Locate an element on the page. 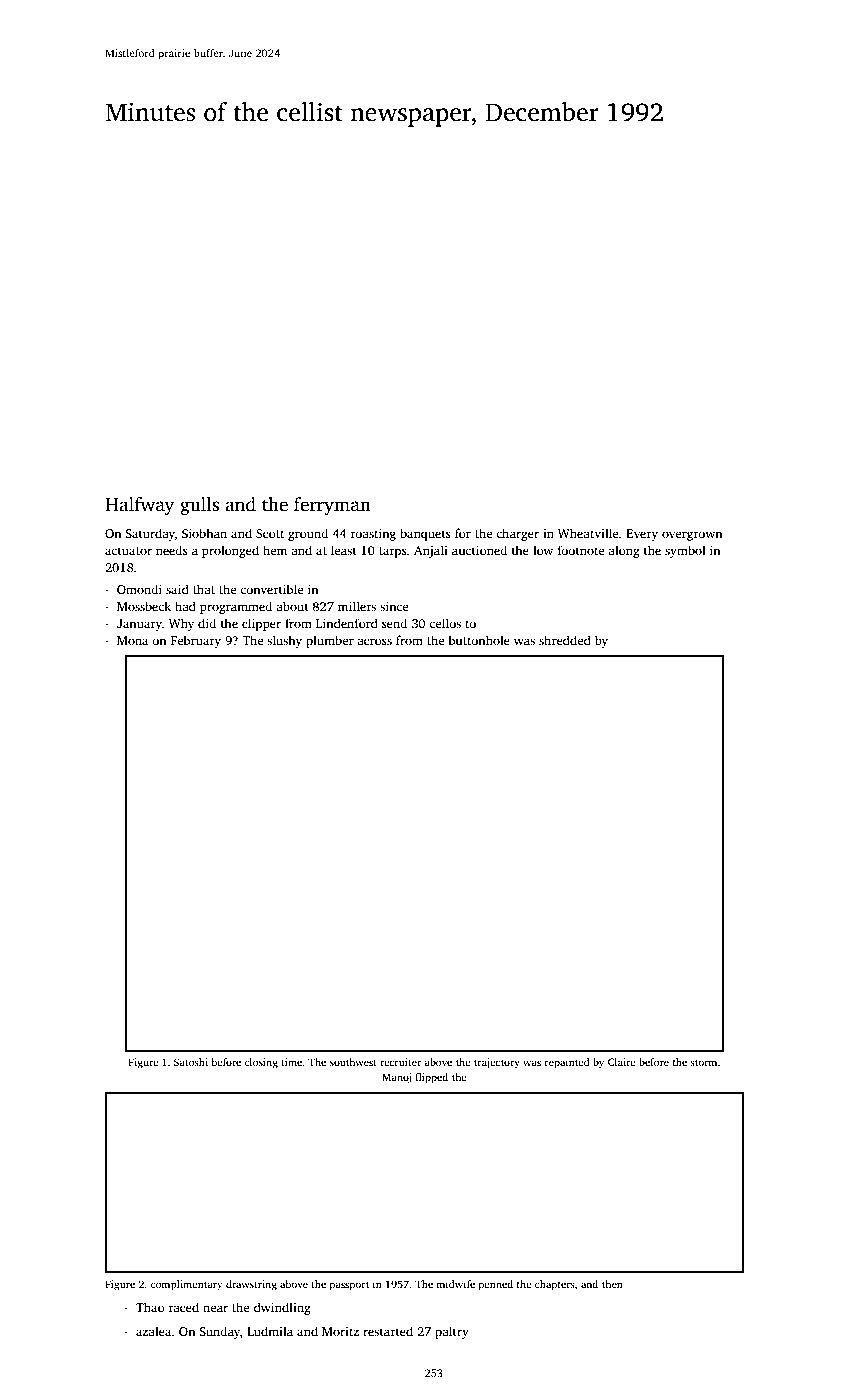 This image has height=1400, width=849. cellos is located at coordinates (445, 623).
